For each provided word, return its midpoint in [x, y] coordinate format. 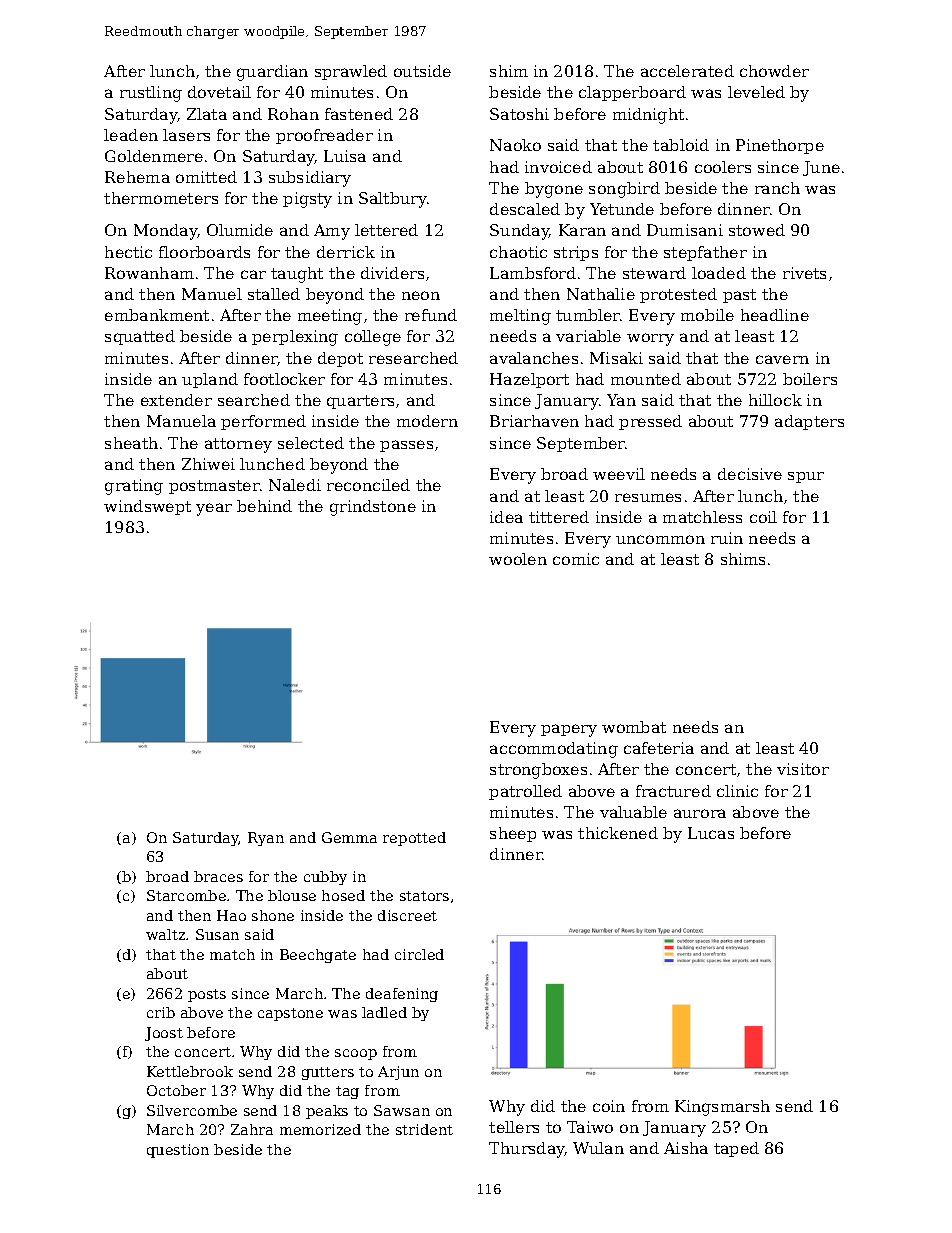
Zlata [207, 114]
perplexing [295, 338]
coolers [723, 167]
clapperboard [632, 93]
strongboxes [538, 771]
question [178, 1151]
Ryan [266, 839]
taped [736, 1149]
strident [424, 1129]
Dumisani [685, 230]
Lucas [711, 833]
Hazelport [529, 380]
